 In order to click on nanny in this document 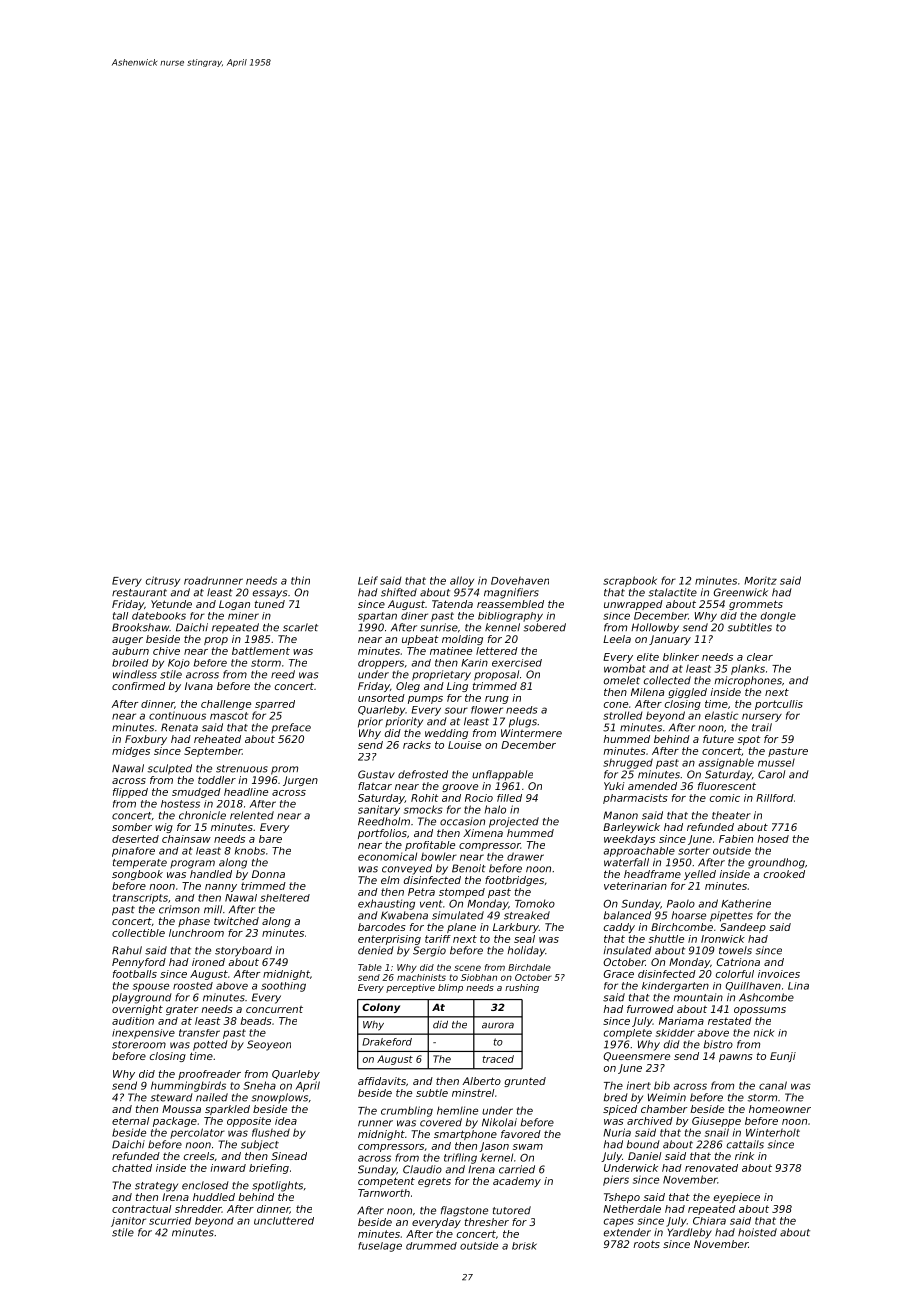, I will do `click(221, 888)`.
